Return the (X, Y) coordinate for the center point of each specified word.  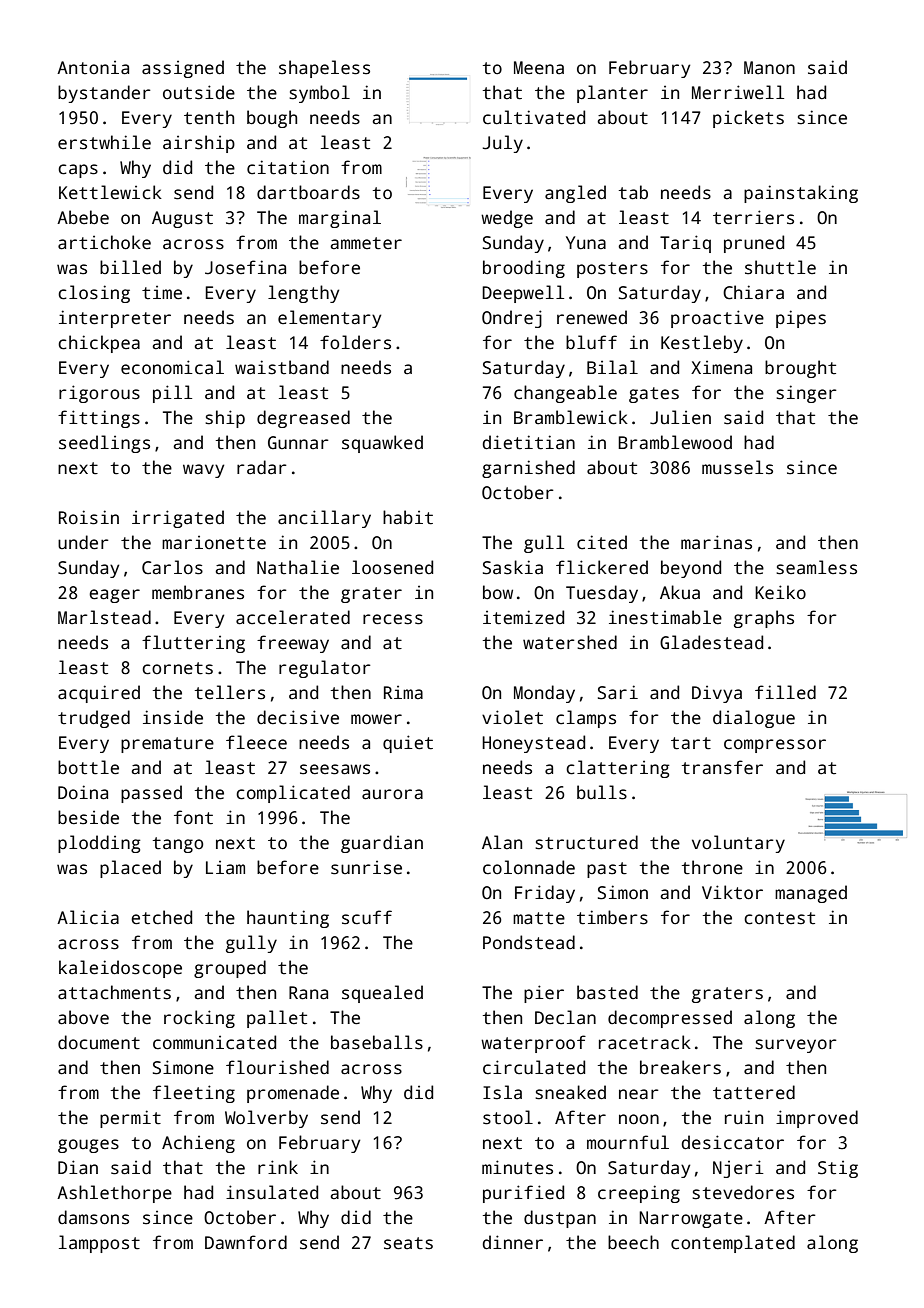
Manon (769, 68)
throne (712, 867)
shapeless (324, 69)
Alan (502, 842)
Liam (225, 868)
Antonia (93, 68)
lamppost (99, 1244)
